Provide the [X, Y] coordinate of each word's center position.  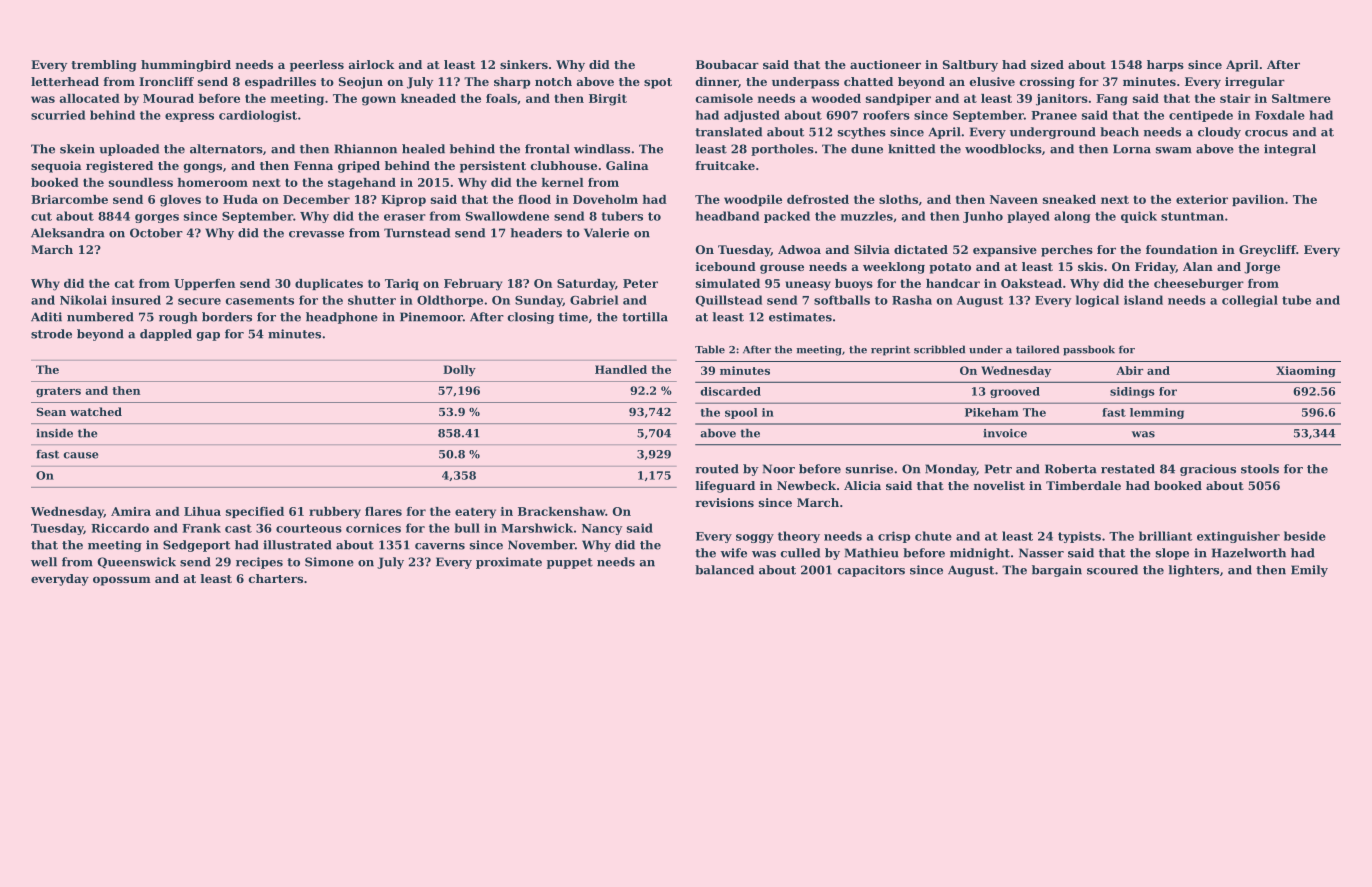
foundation [1182, 249]
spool [741, 413]
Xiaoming [1306, 371]
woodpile [753, 200]
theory [799, 537]
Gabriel [594, 300]
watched [96, 411]
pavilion [1258, 200]
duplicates [329, 284]
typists [1079, 537]
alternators [226, 149]
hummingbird [186, 66]
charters [276, 578]
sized [1047, 64]
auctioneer [885, 64]
